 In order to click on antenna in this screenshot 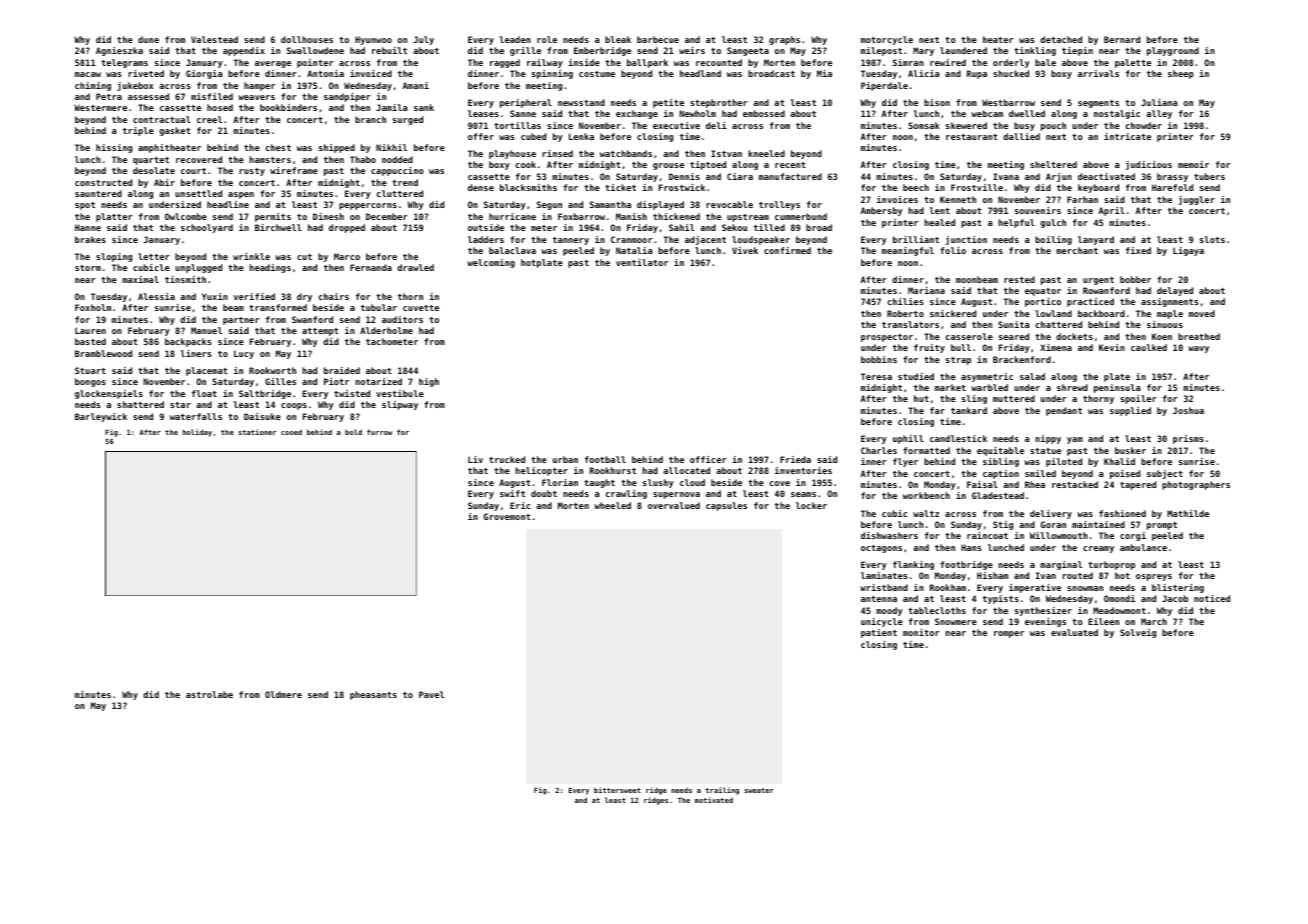, I will do `click(879, 599)`.
